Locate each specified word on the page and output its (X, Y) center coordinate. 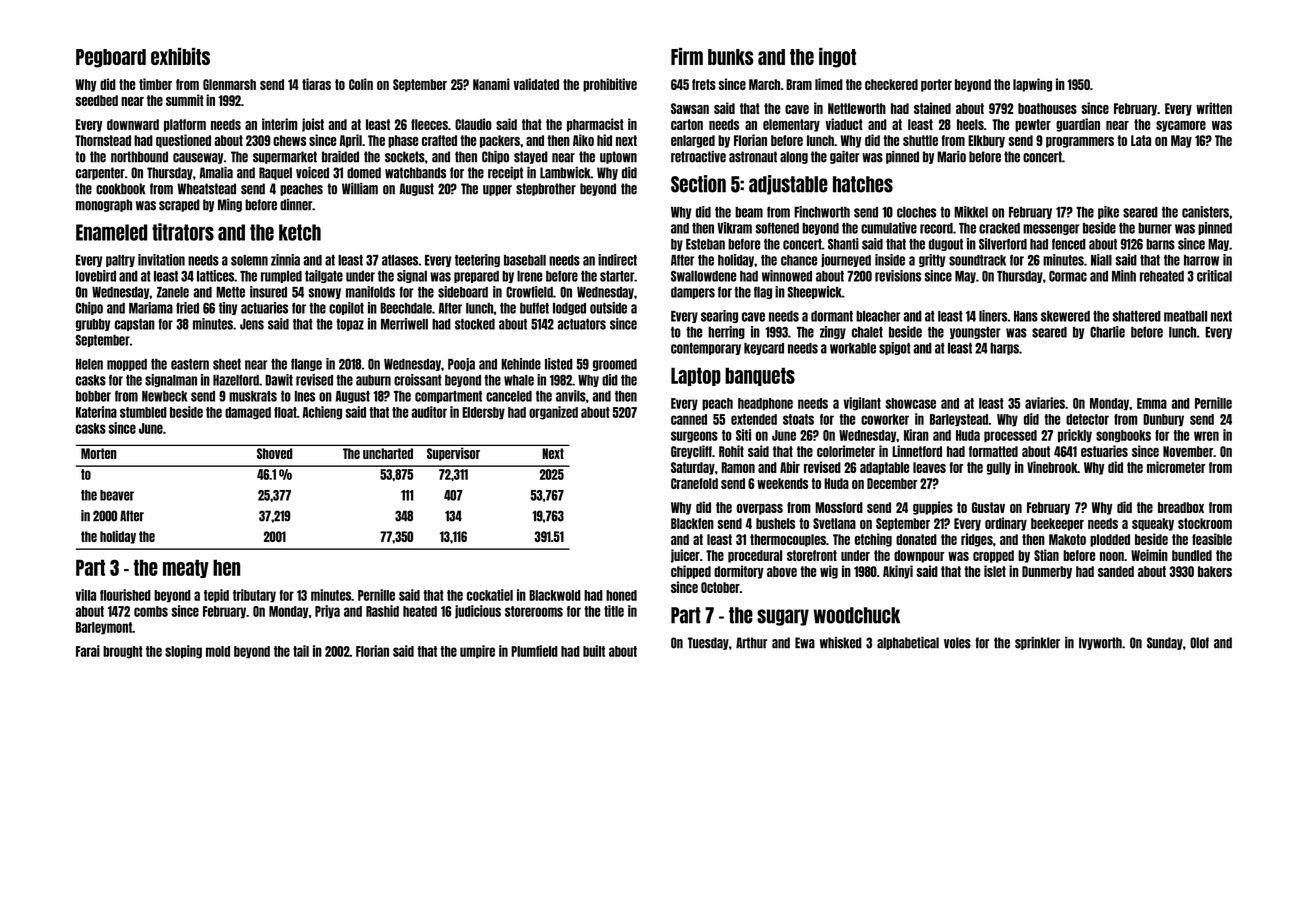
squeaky (1153, 524)
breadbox (1181, 507)
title (614, 611)
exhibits (180, 56)
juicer (685, 556)
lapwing (1032, 85)
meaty (186, 568)
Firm (687, 56)
